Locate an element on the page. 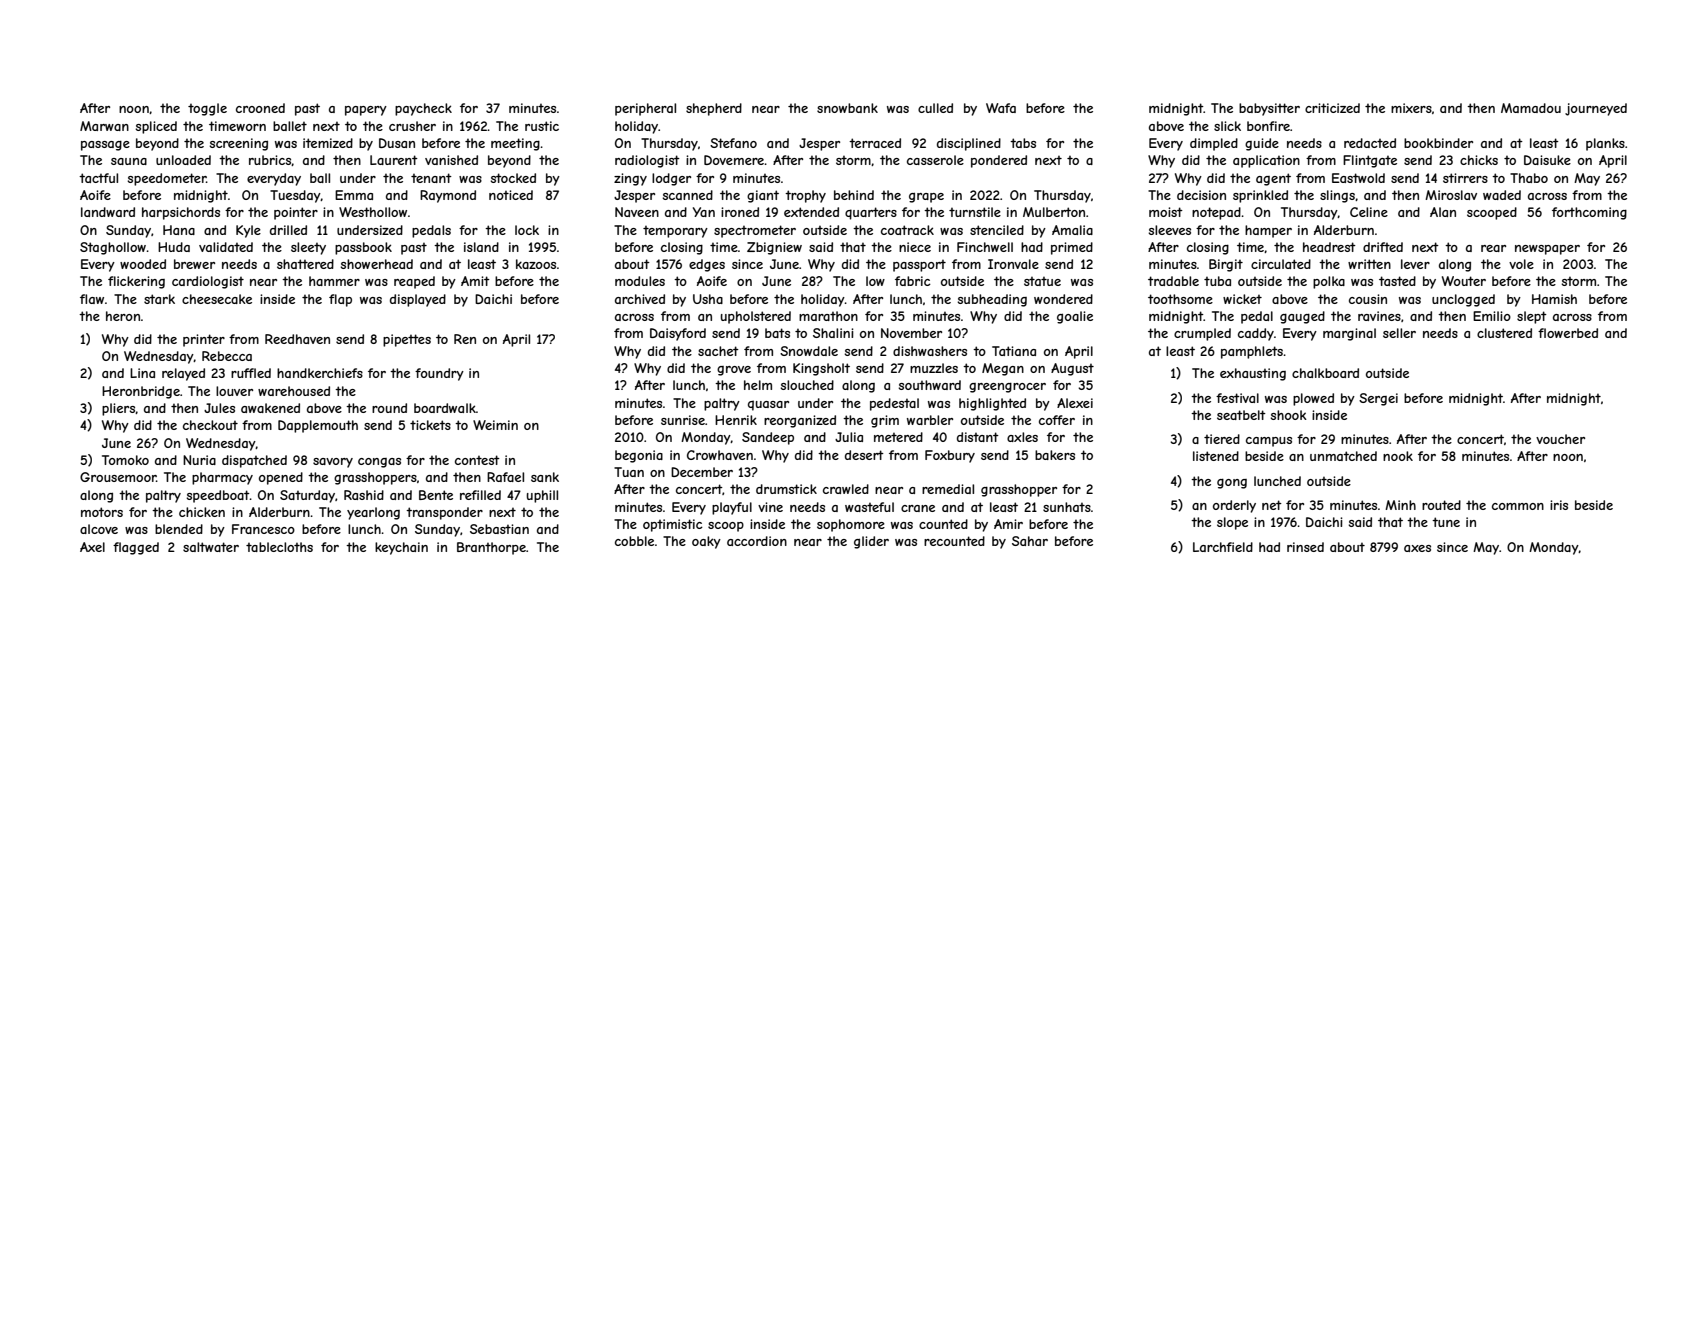 The image size is (1708, 1320). pamphlets is located at coordinates (1252, 352).
